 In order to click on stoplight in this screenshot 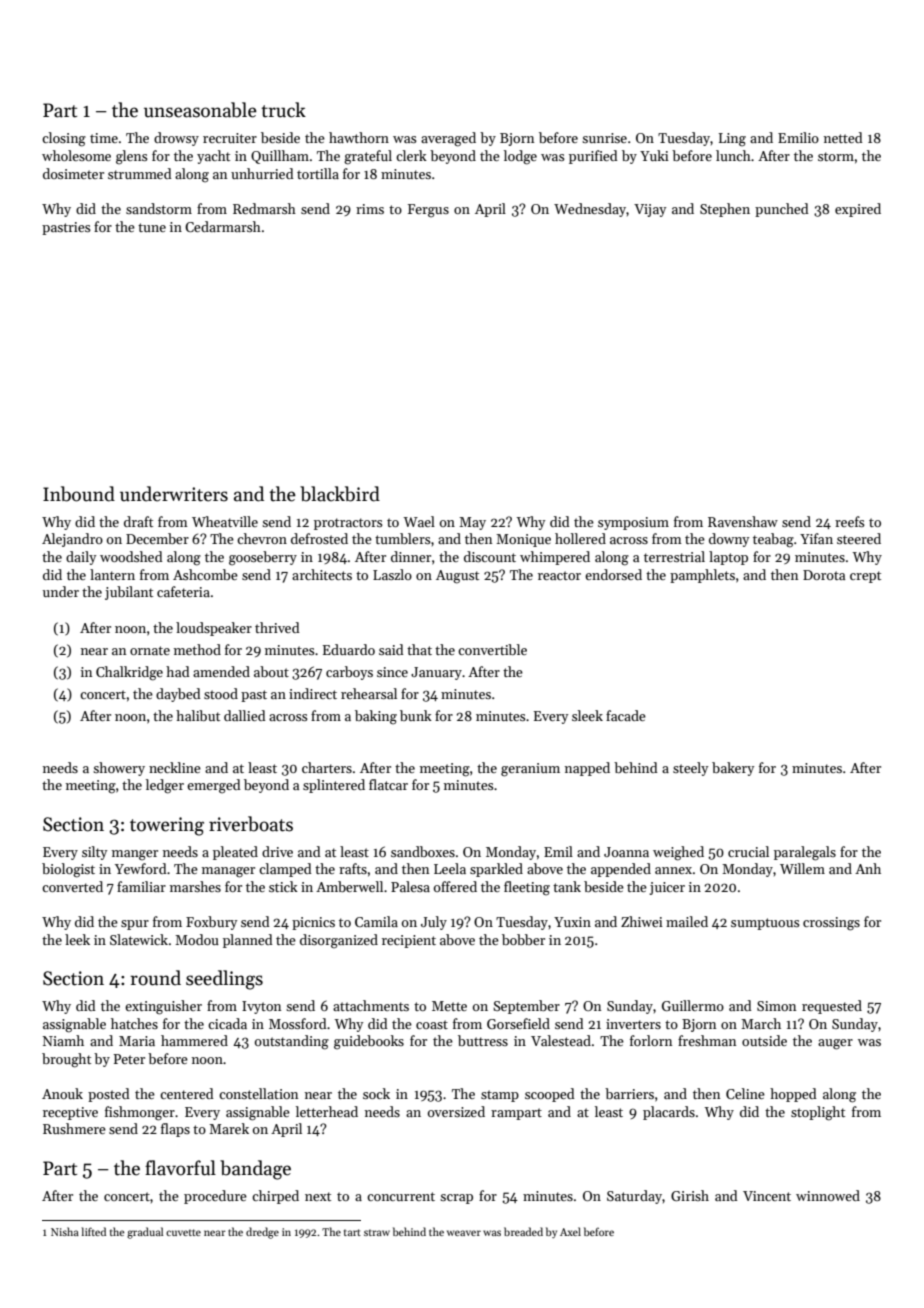, I will do `click(818, 1113)`.
